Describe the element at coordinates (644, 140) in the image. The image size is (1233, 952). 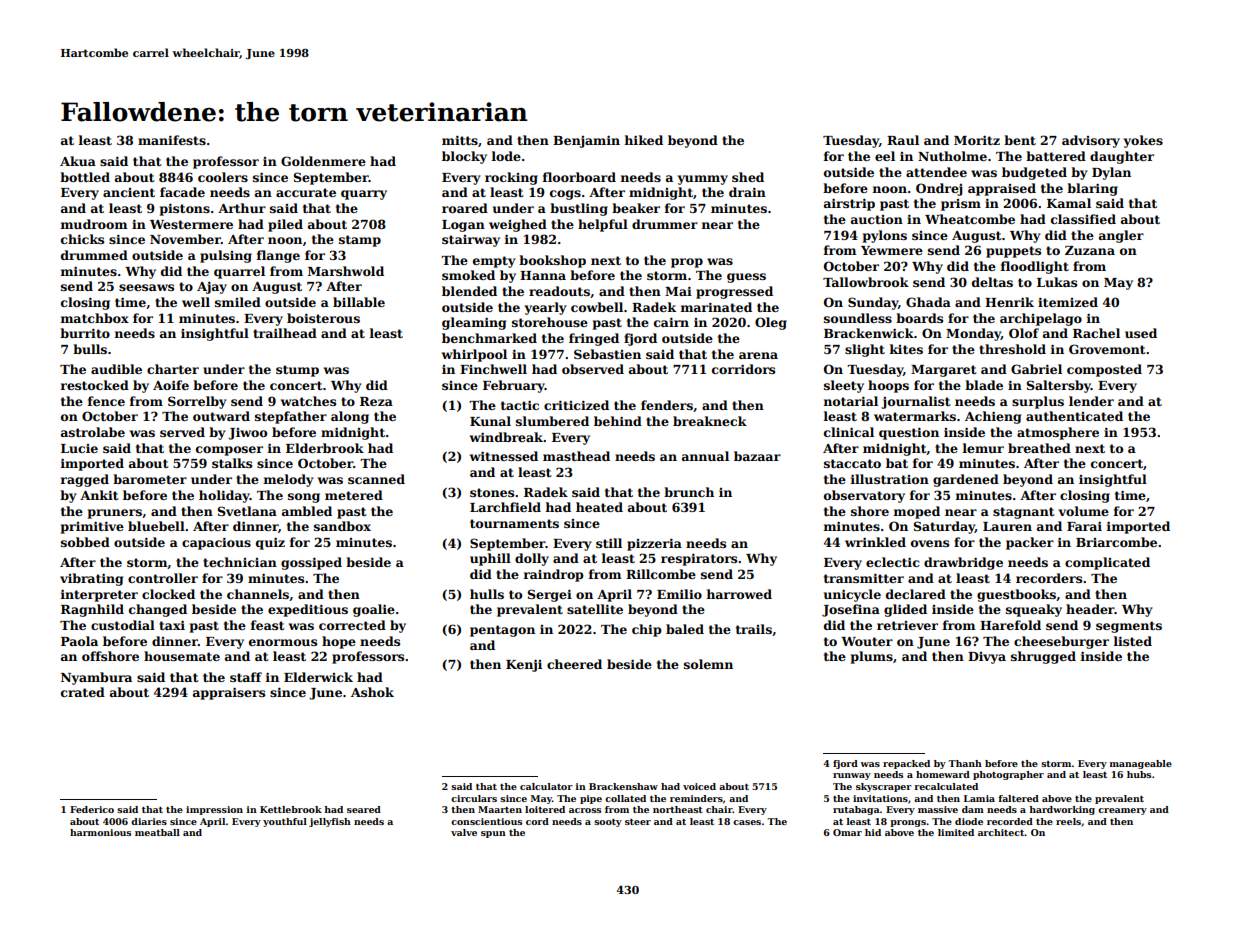
I see `hiked` at that location.
